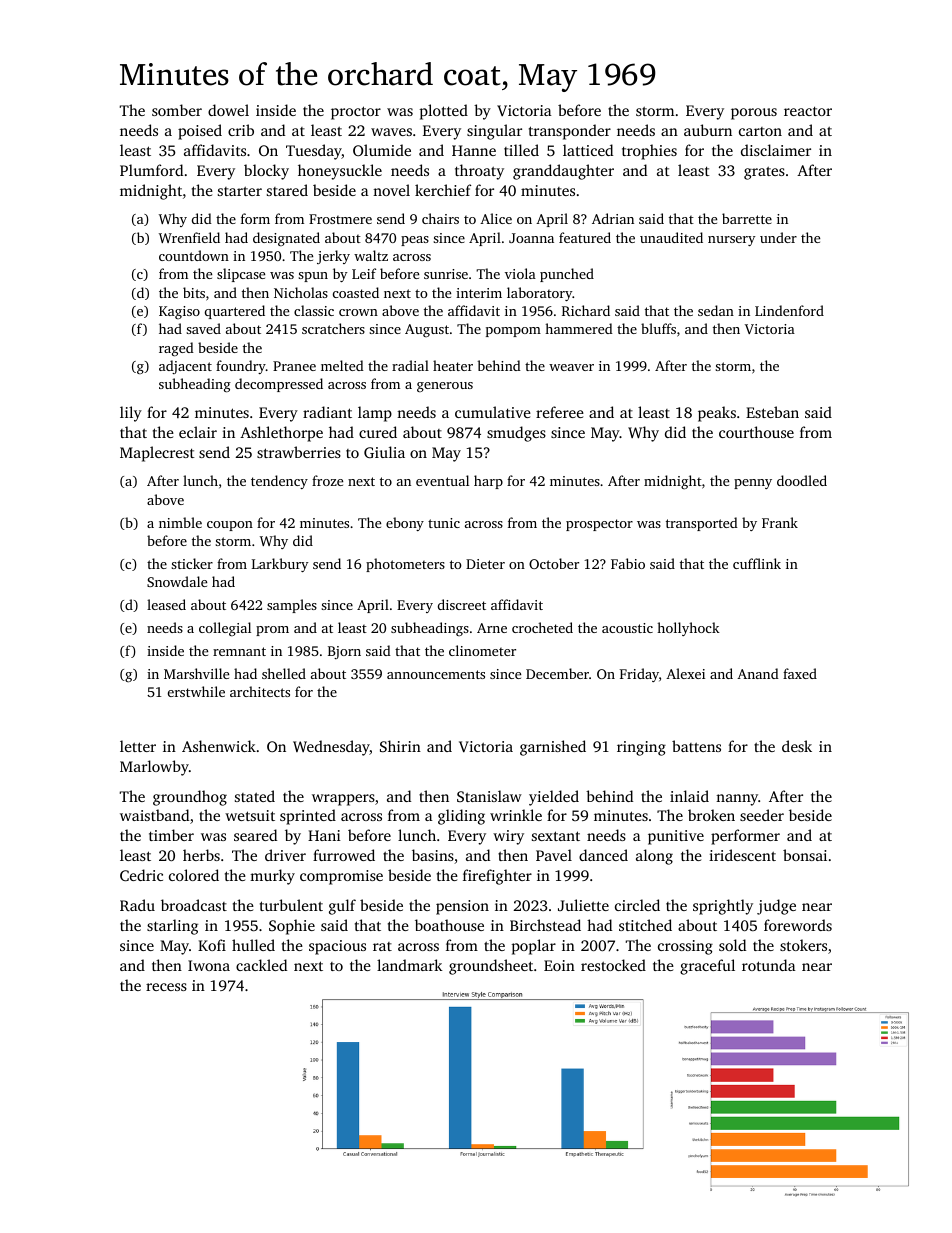  I want to click on Bjorn, so click(344, 652).
